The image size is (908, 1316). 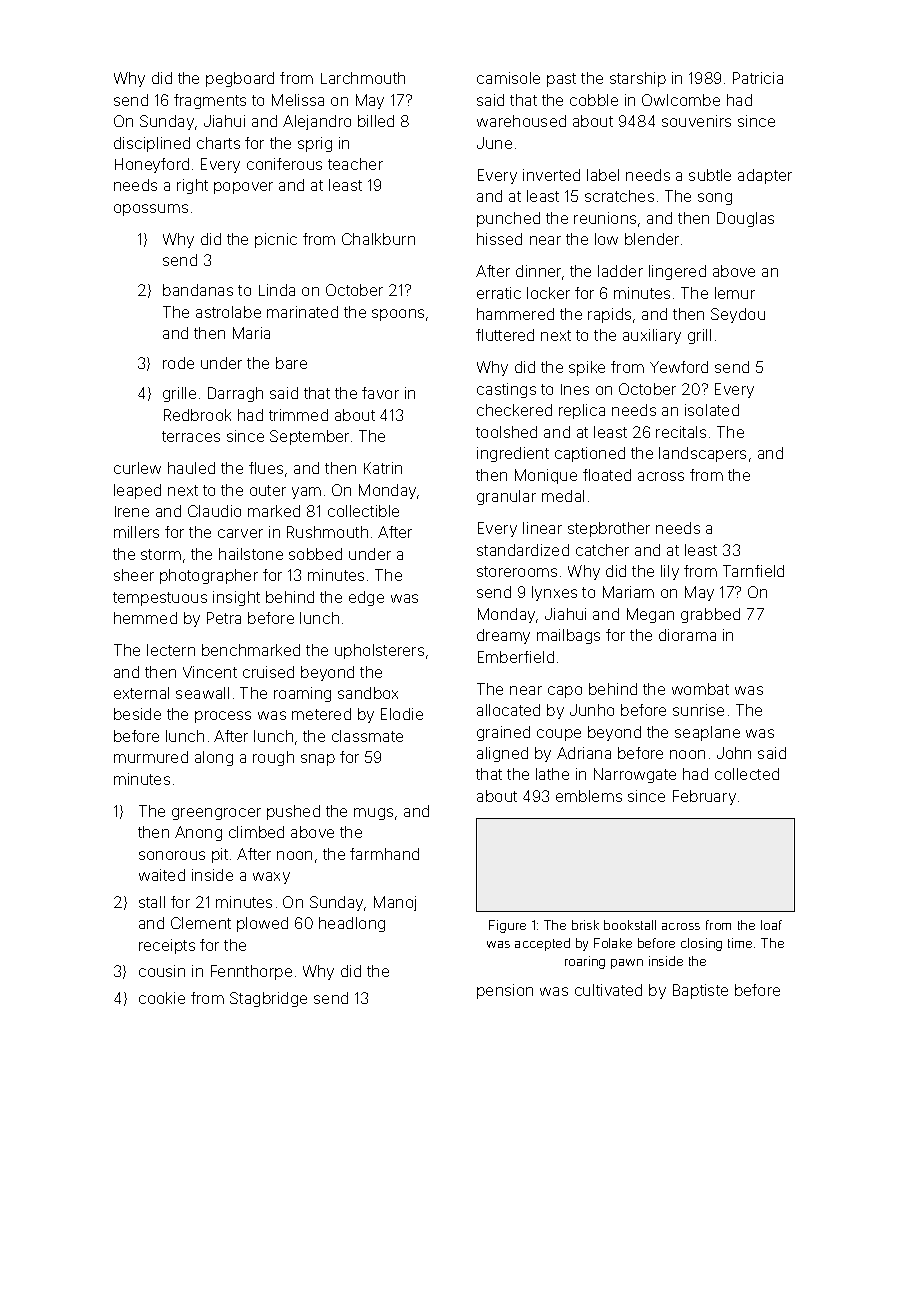 I want to click on external, so click(x=141, y=693).
